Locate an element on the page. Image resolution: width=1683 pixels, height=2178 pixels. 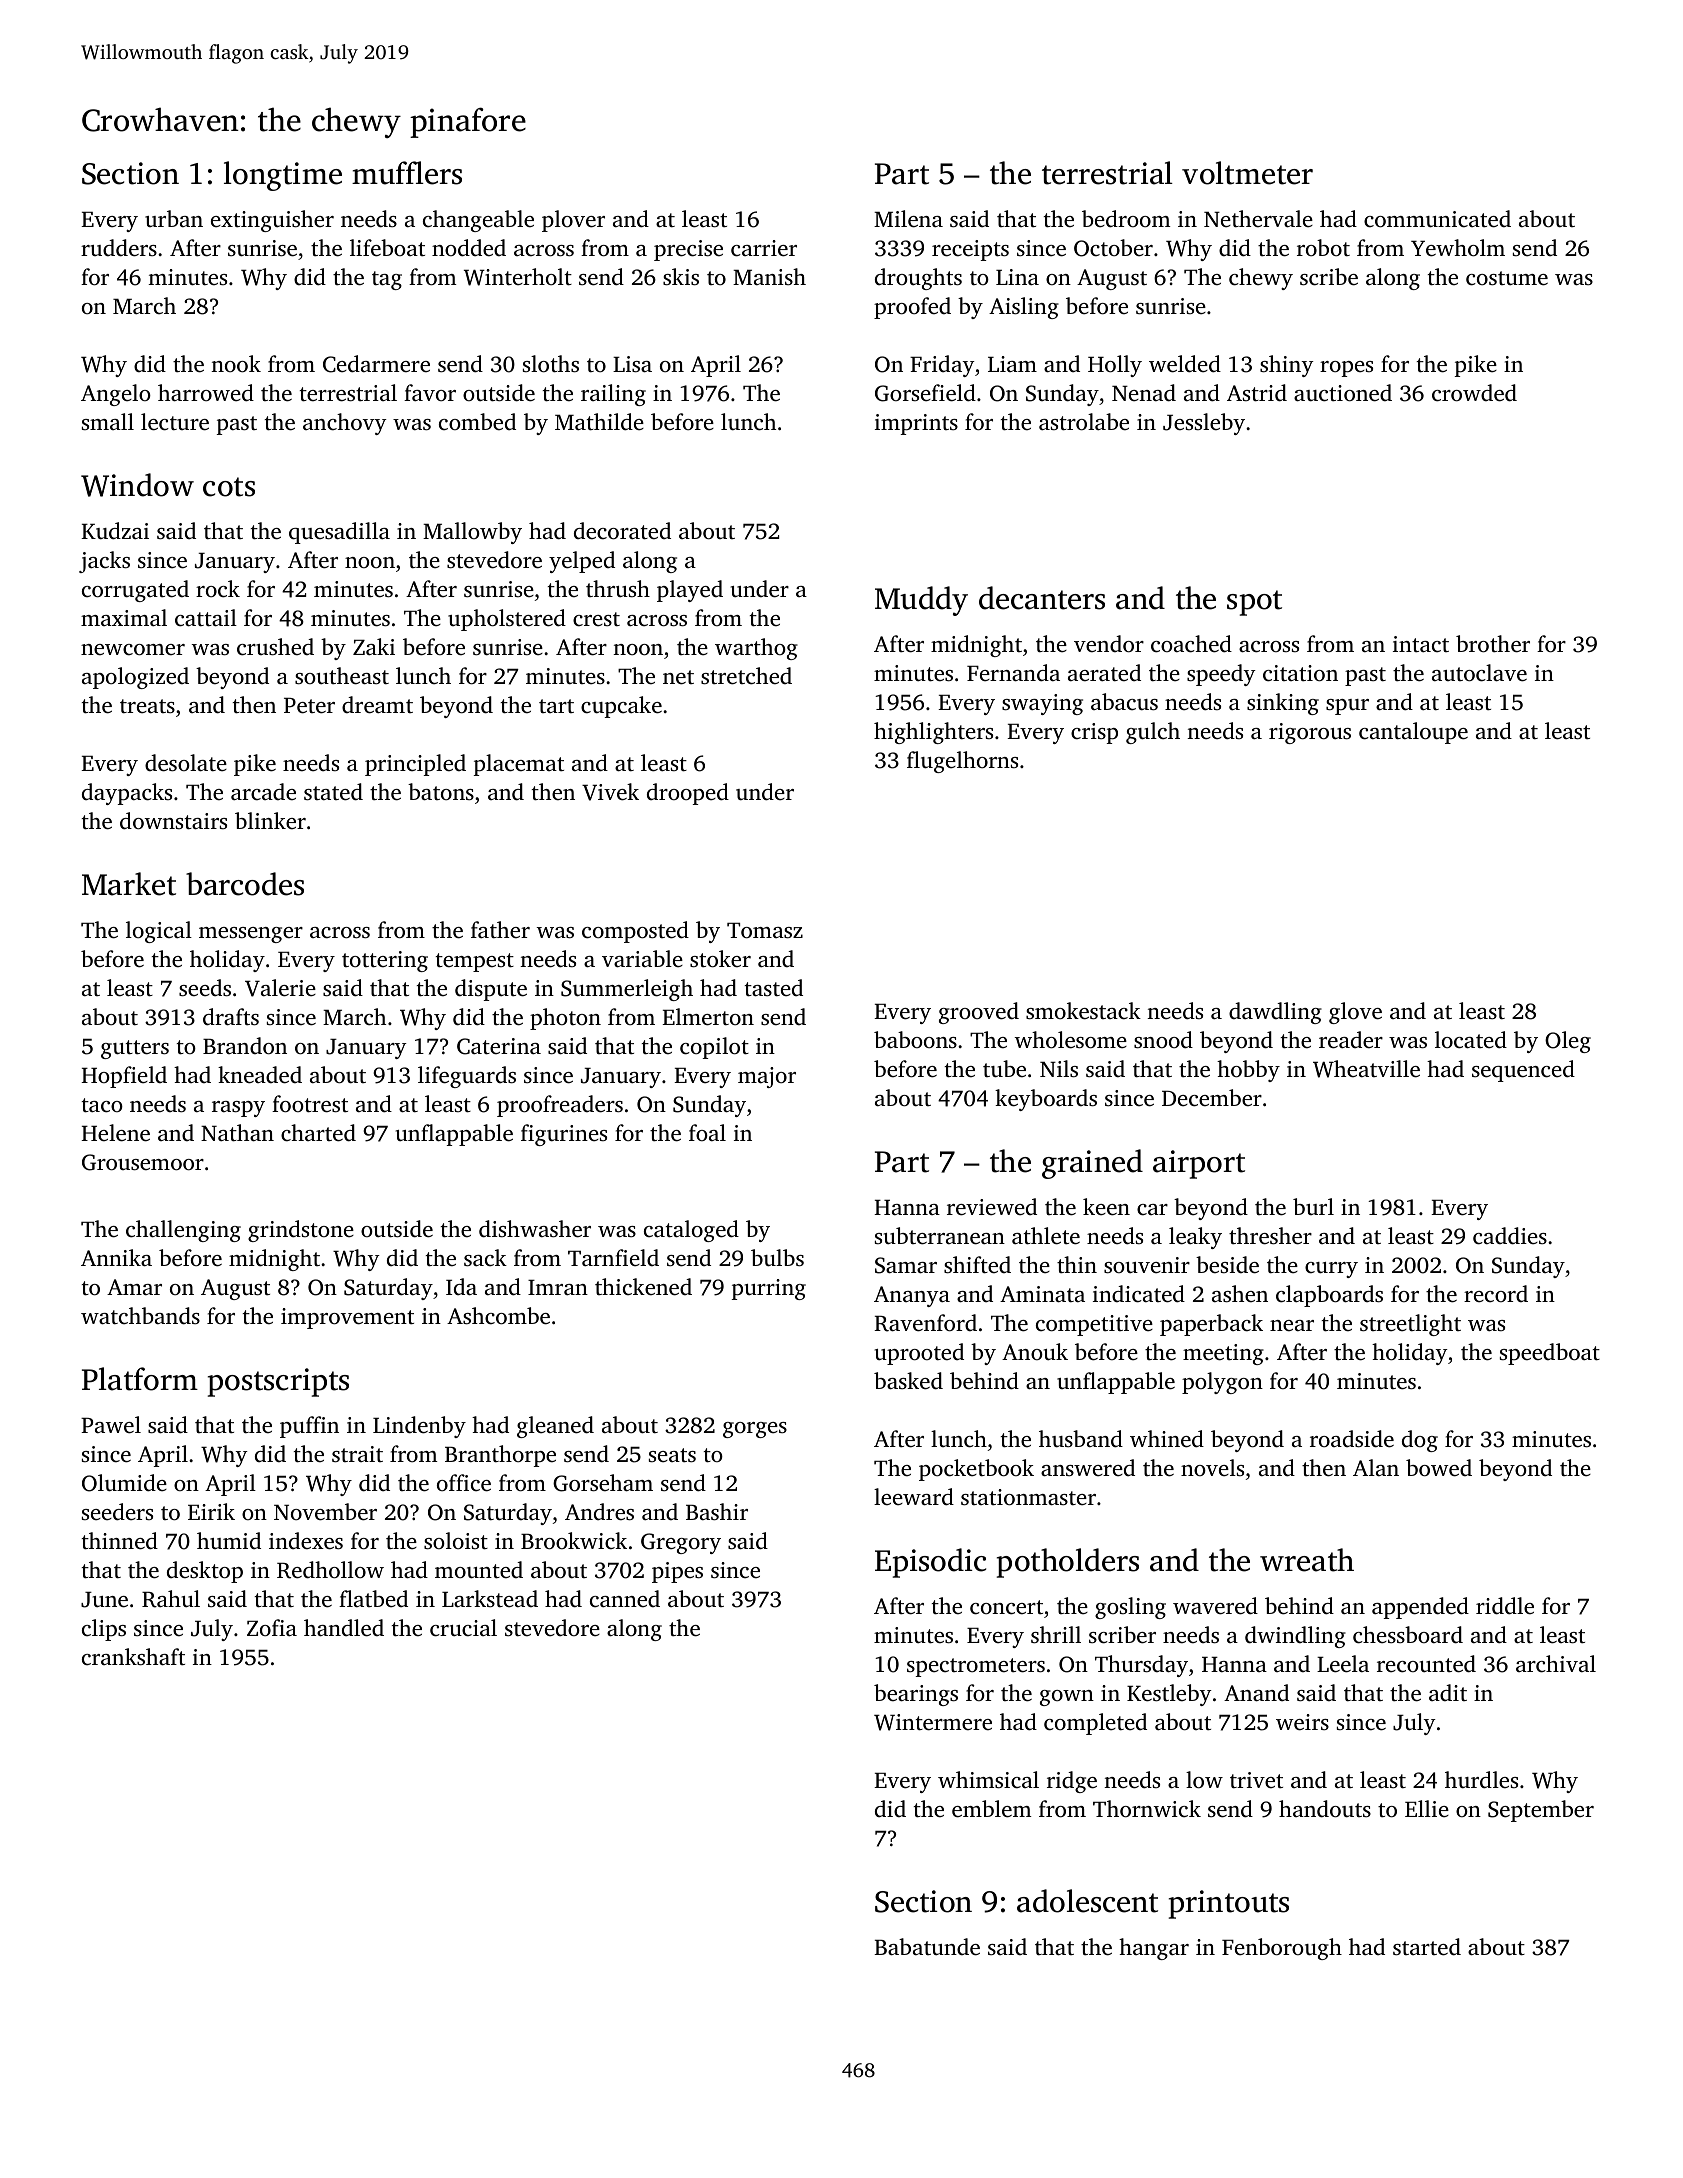
Platform is located at coordinates (140, 1379).
